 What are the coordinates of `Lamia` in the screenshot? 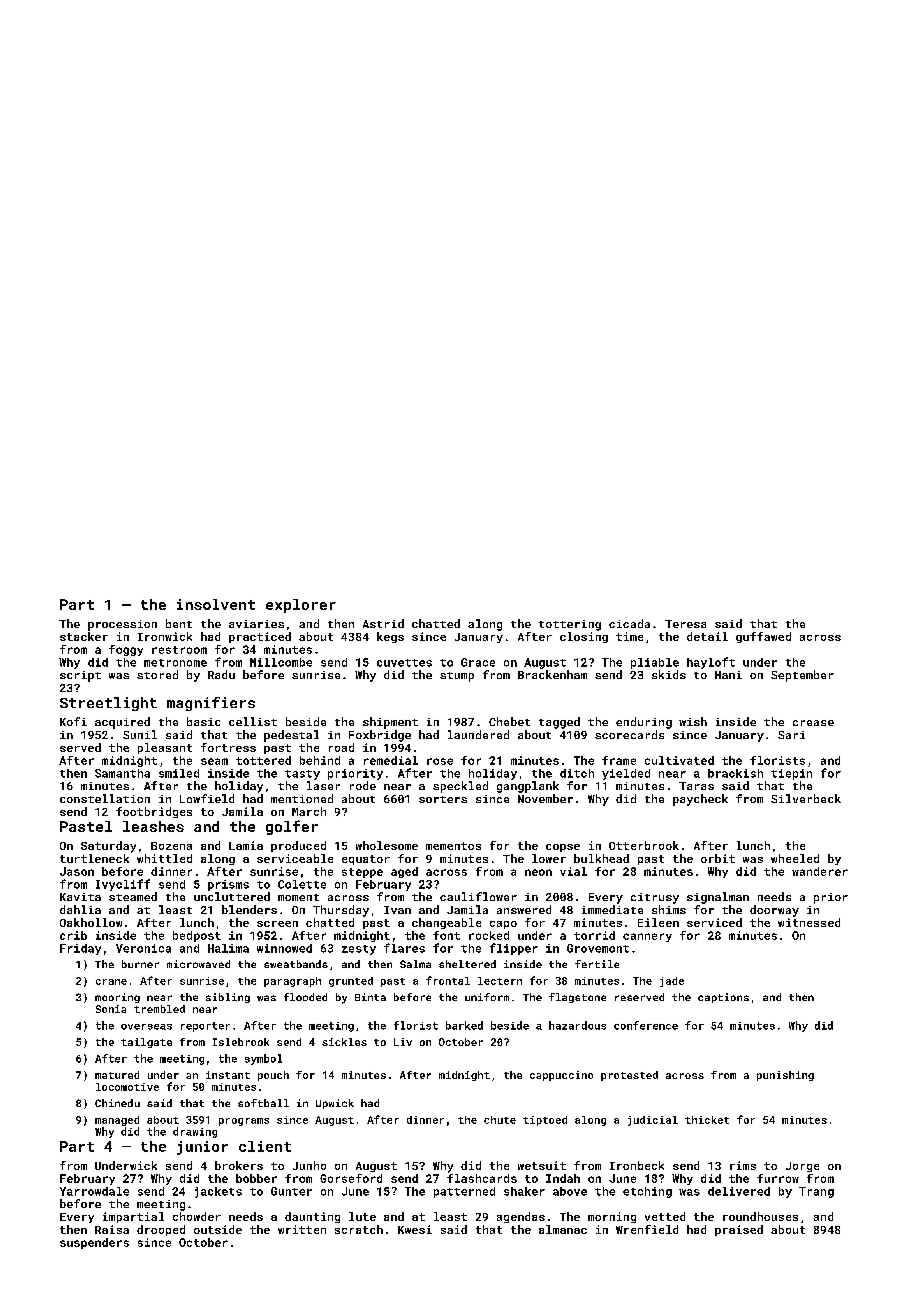 It's located at (246, 845).
